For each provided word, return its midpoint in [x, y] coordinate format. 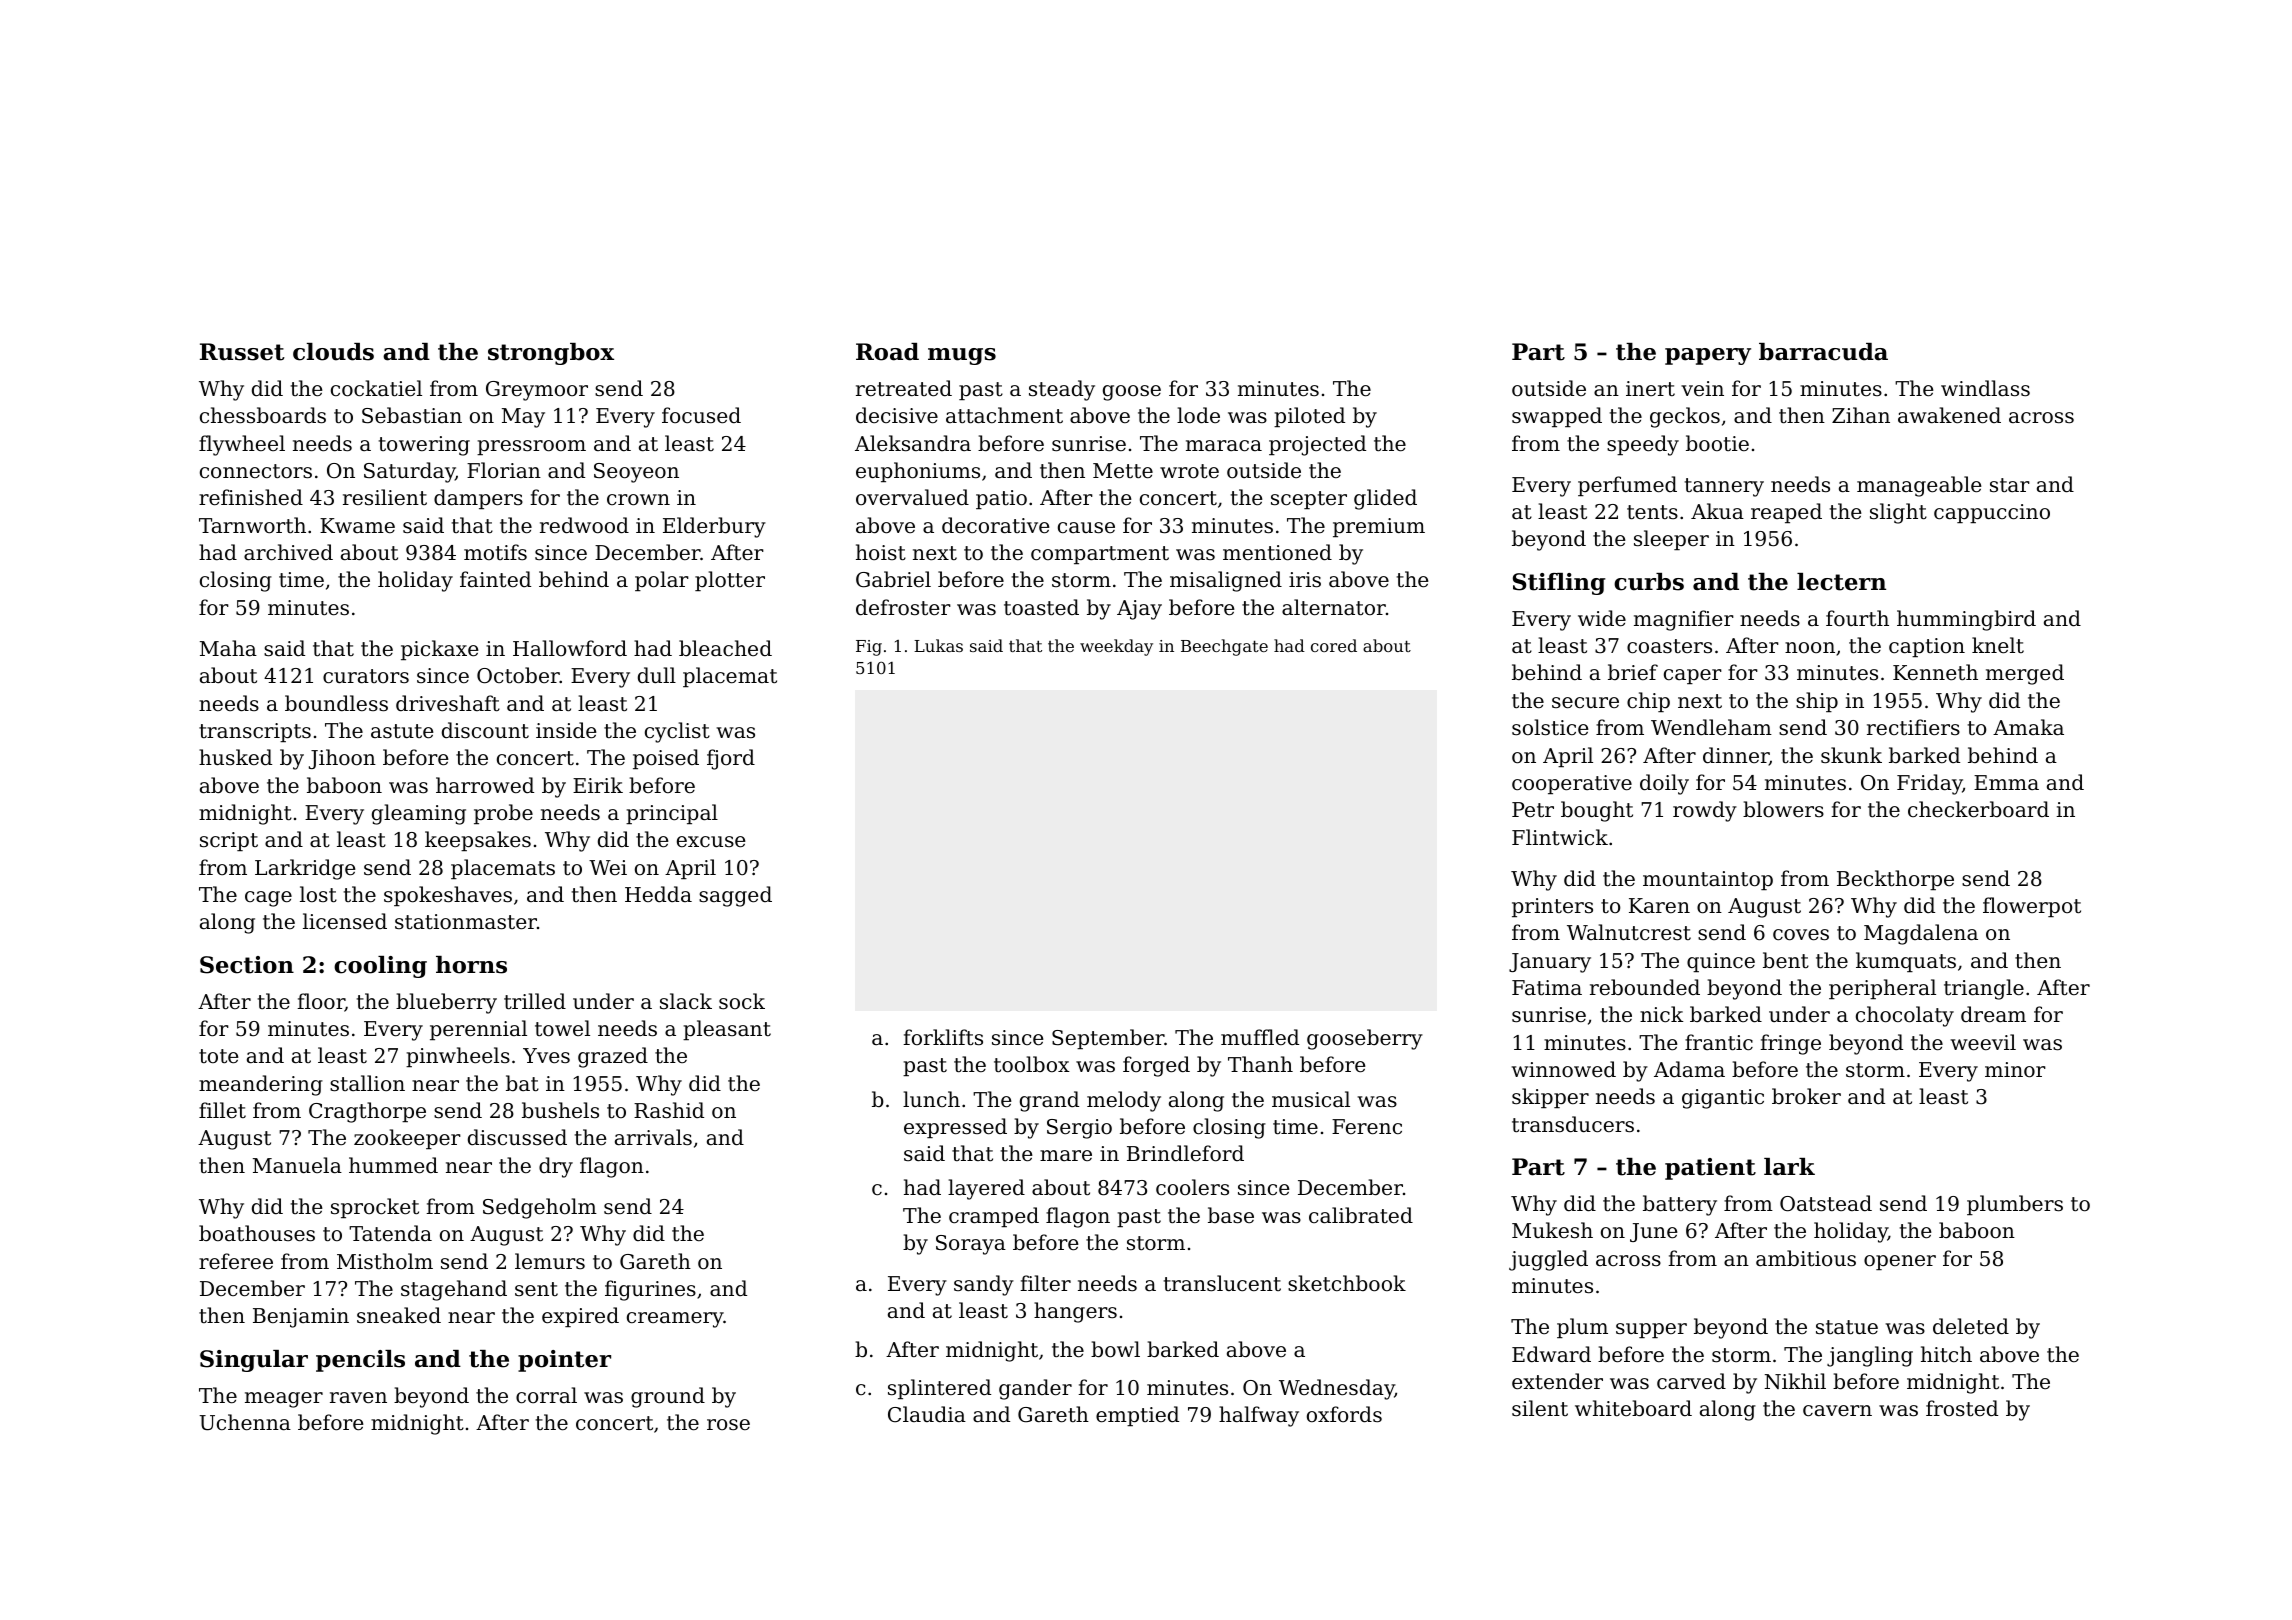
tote [219, 1056]
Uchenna [245, 1422]
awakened [1949, 415]
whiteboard [1633, 1408]
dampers [478, 499]
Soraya [971, 1245]
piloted [1309, 417]
